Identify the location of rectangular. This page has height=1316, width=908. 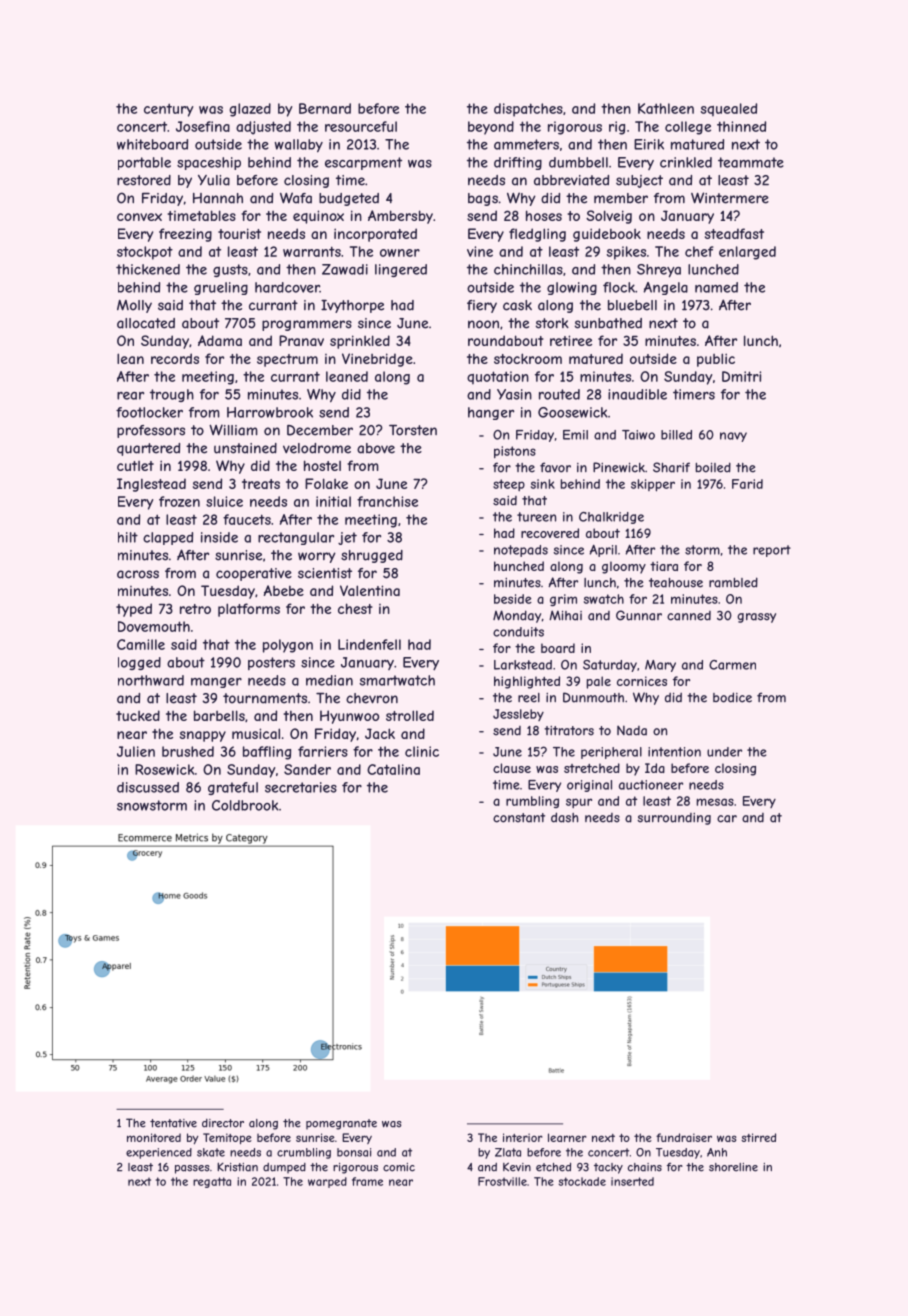
(296, 538).
